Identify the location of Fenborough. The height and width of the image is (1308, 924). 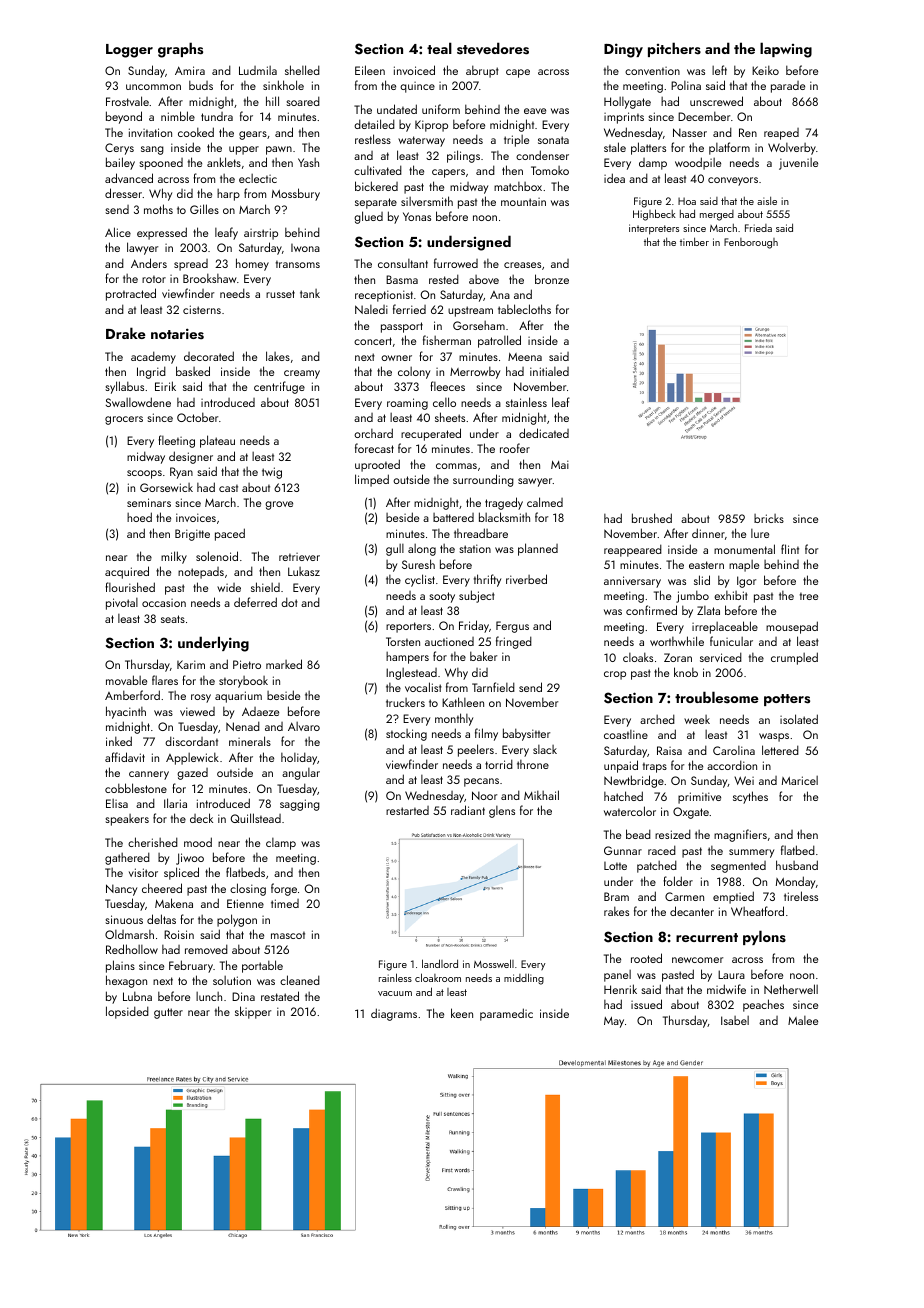
(751, 243).
